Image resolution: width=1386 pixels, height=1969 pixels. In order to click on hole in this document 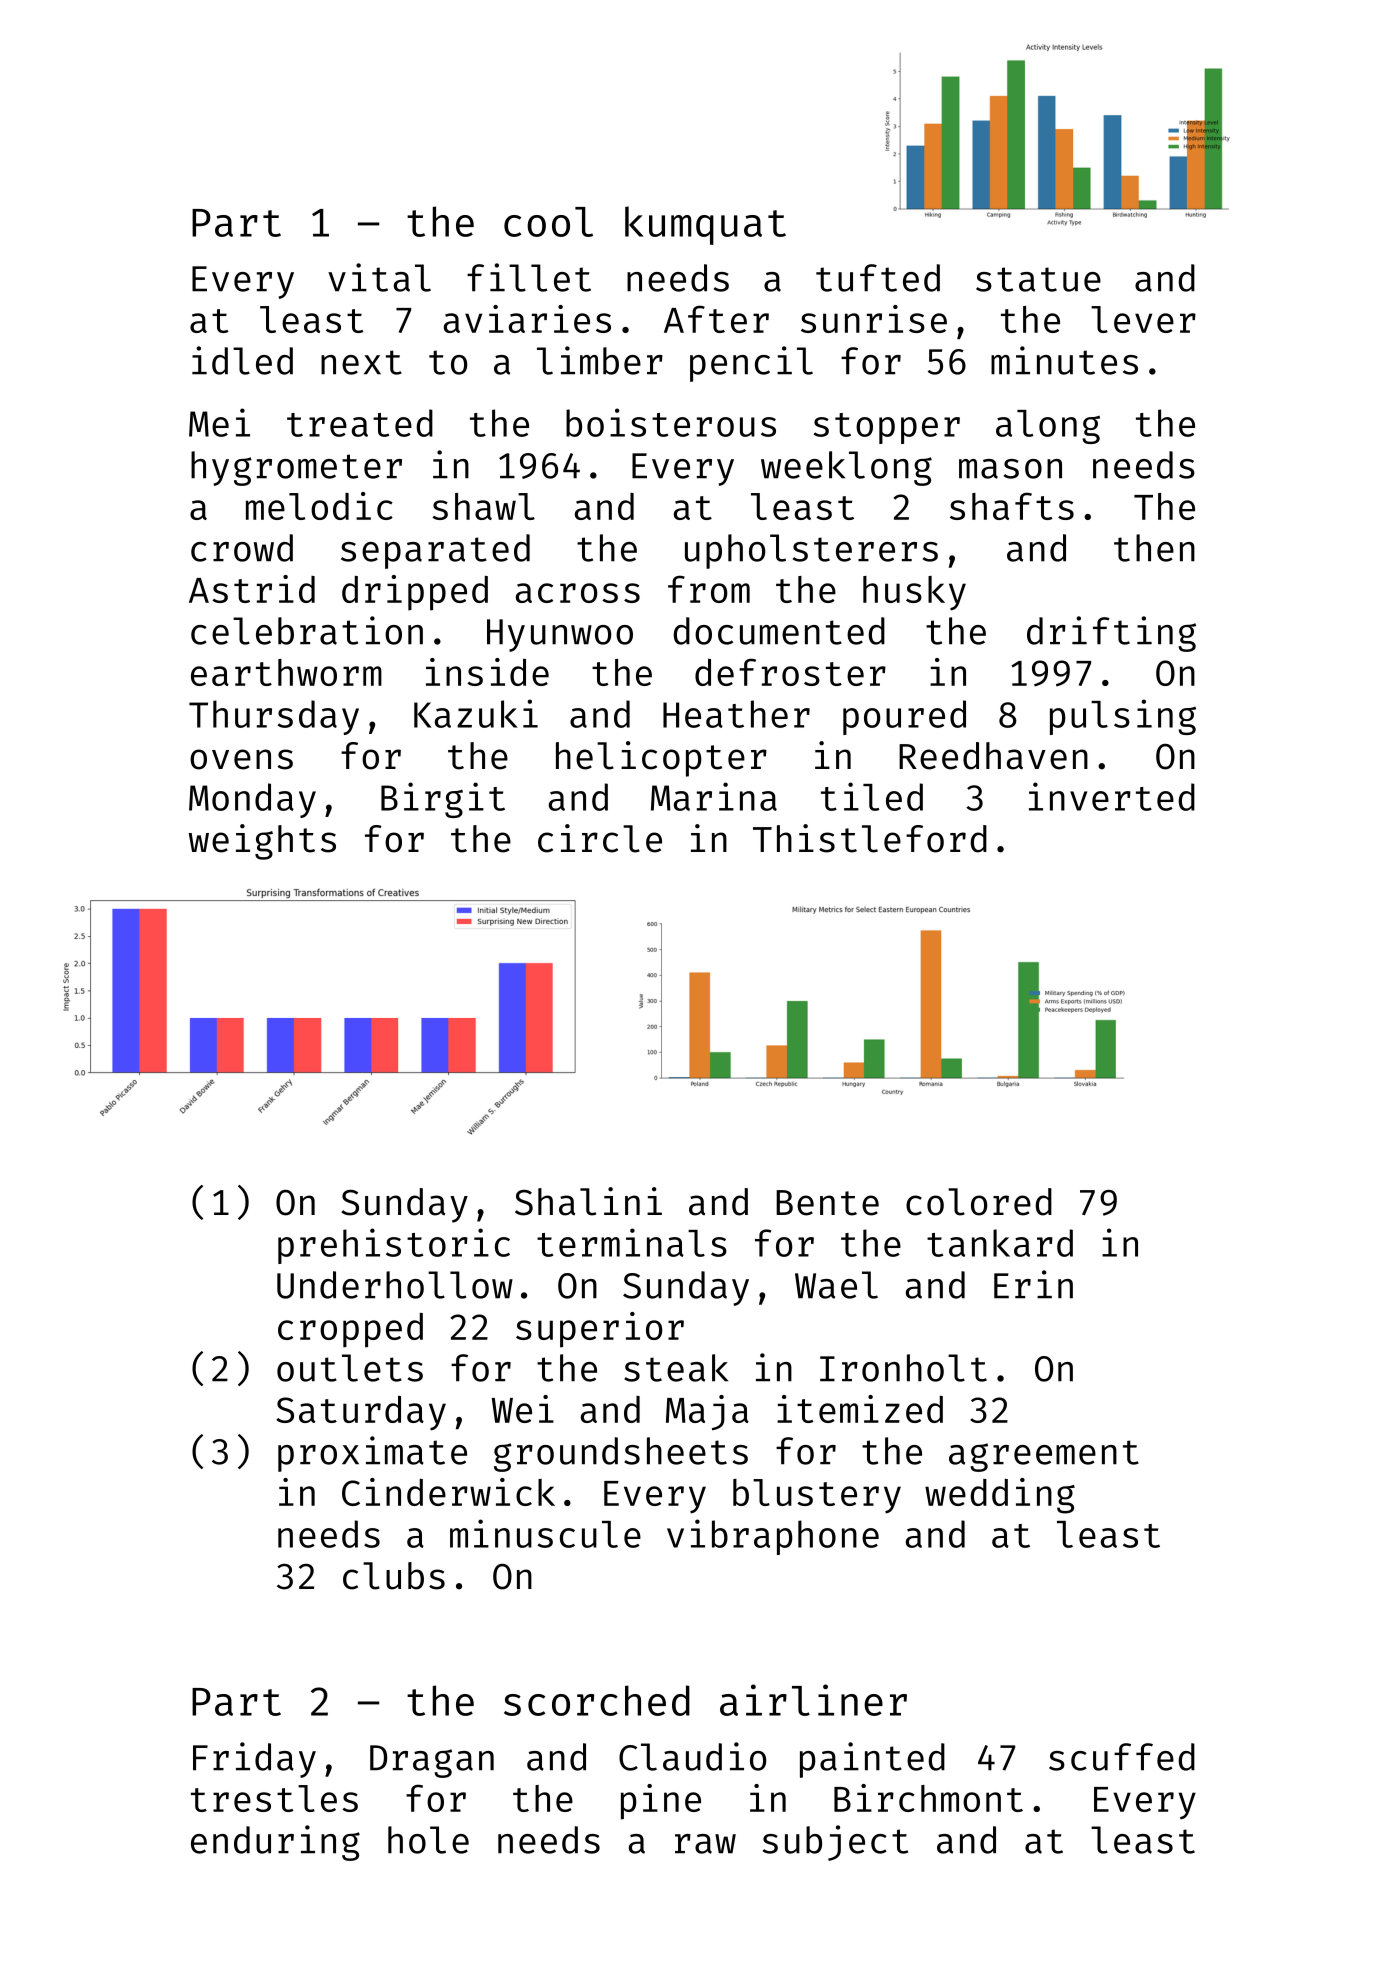, I will do `click(428, 1840)`.
